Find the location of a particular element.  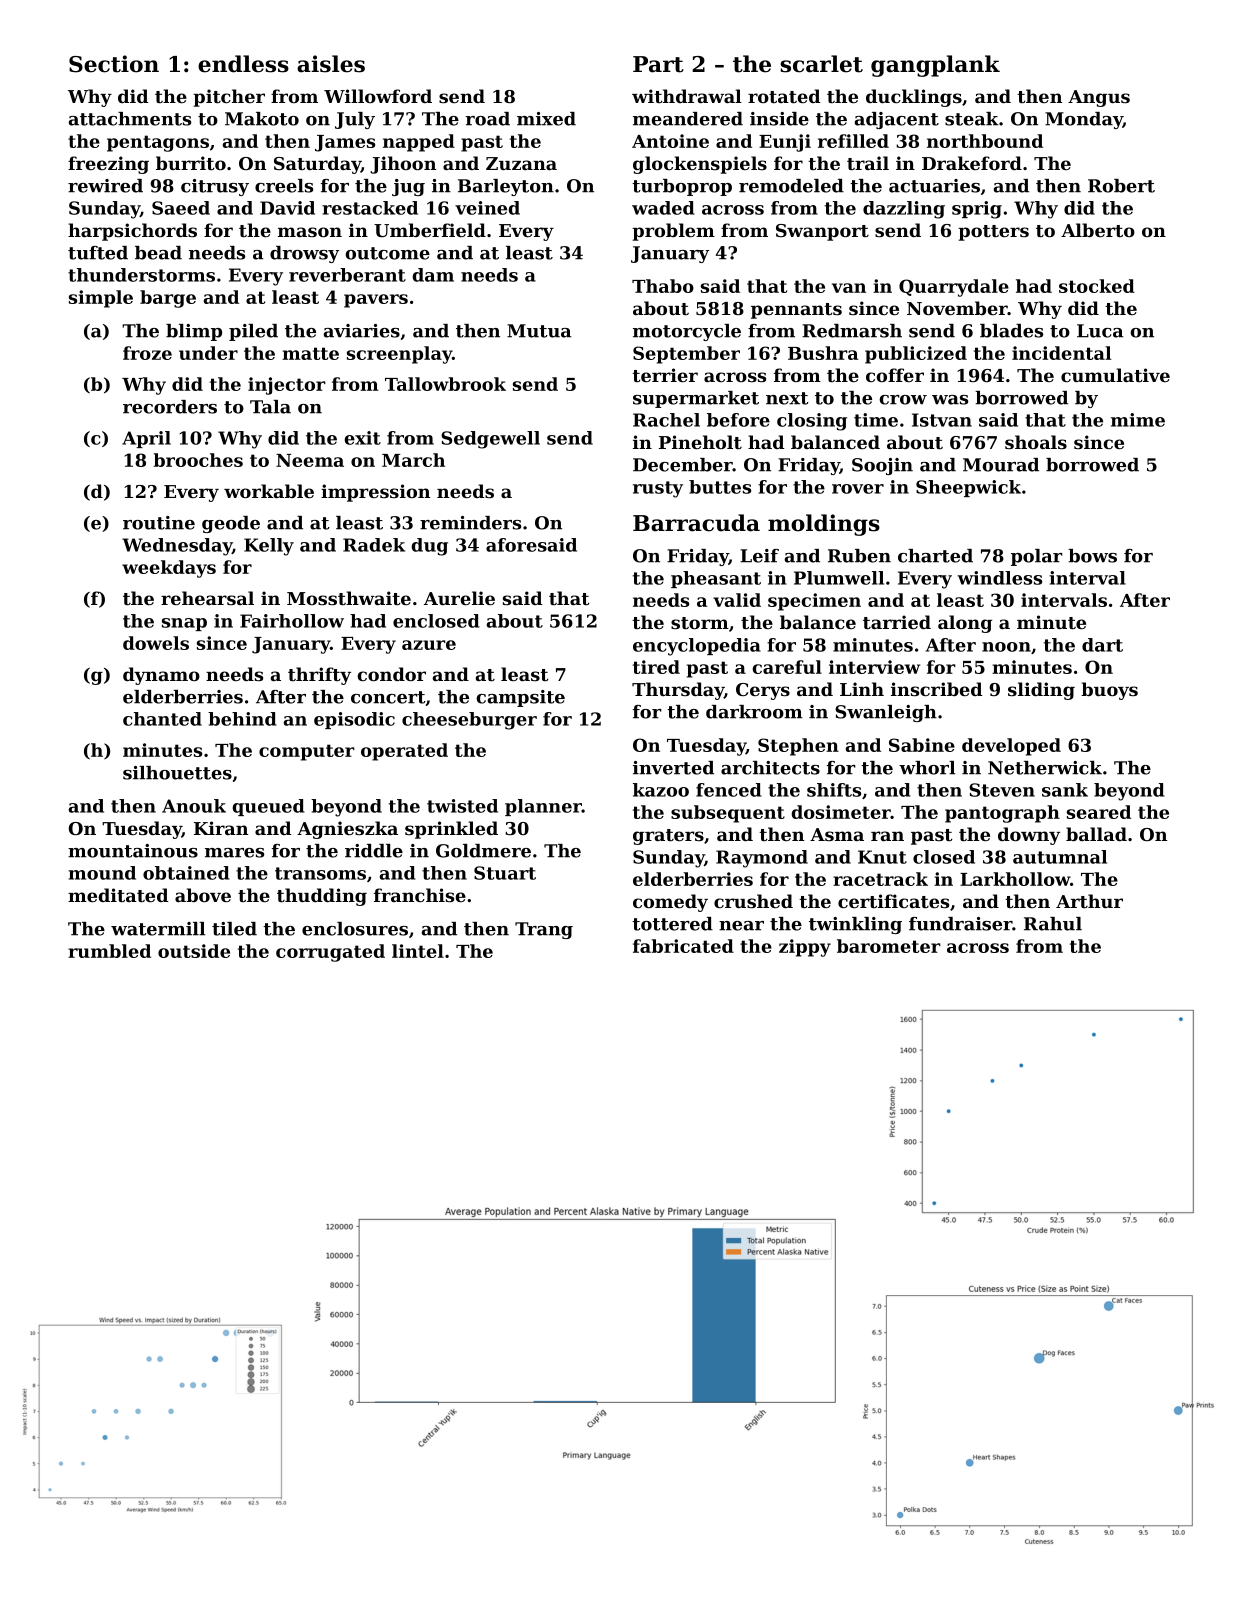

Section is located at coordinates (114, 64).
